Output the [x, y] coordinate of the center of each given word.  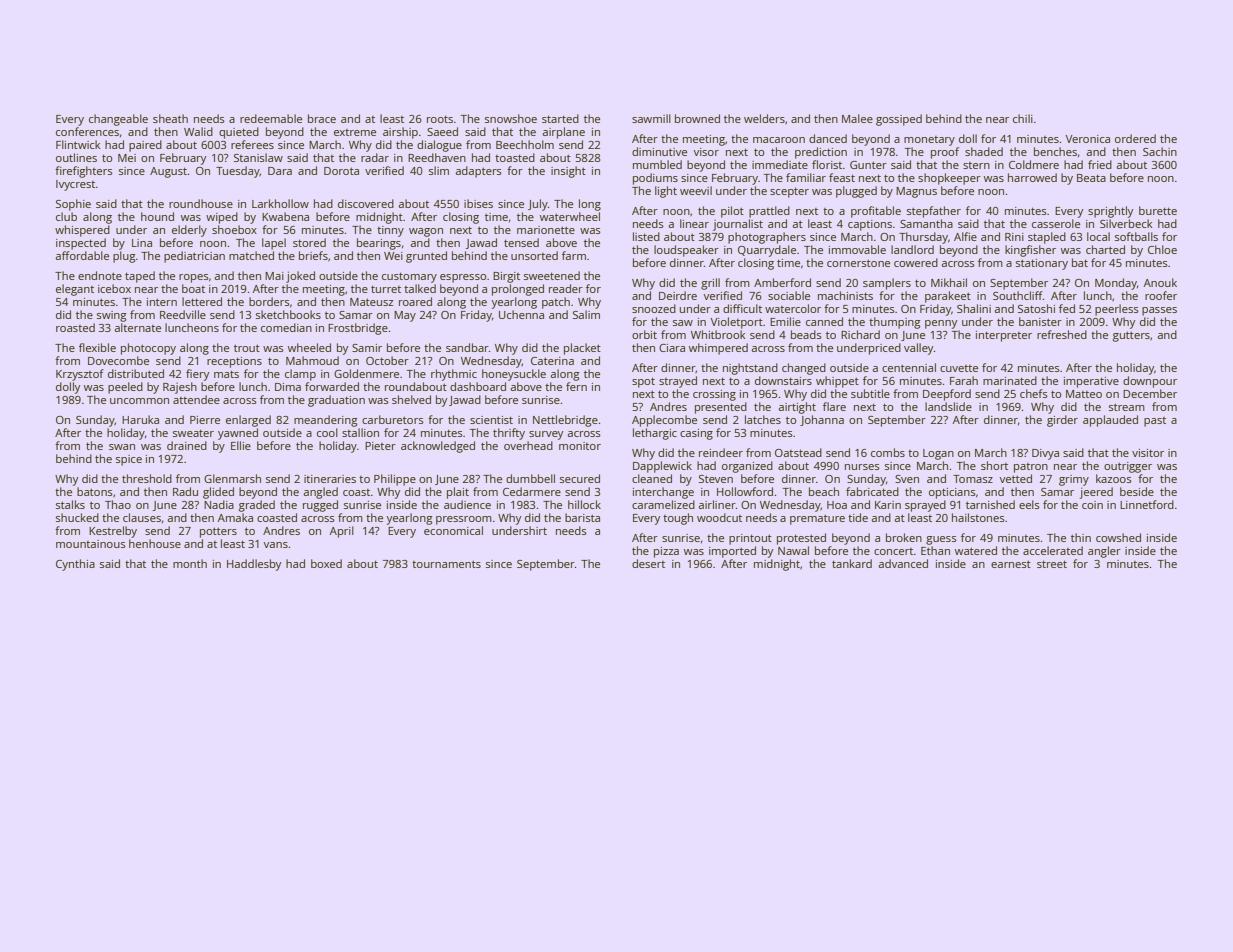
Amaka [235, 517]
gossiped [899, 120]
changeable [118, 120]
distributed [136, 373]
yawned [238, 434]
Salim [586, 314]
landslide [948, 406]
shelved [411, 399]
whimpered [718, 349]
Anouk [1160, 282]
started [560, 118]
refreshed [1062, 334]
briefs [313, 255]
